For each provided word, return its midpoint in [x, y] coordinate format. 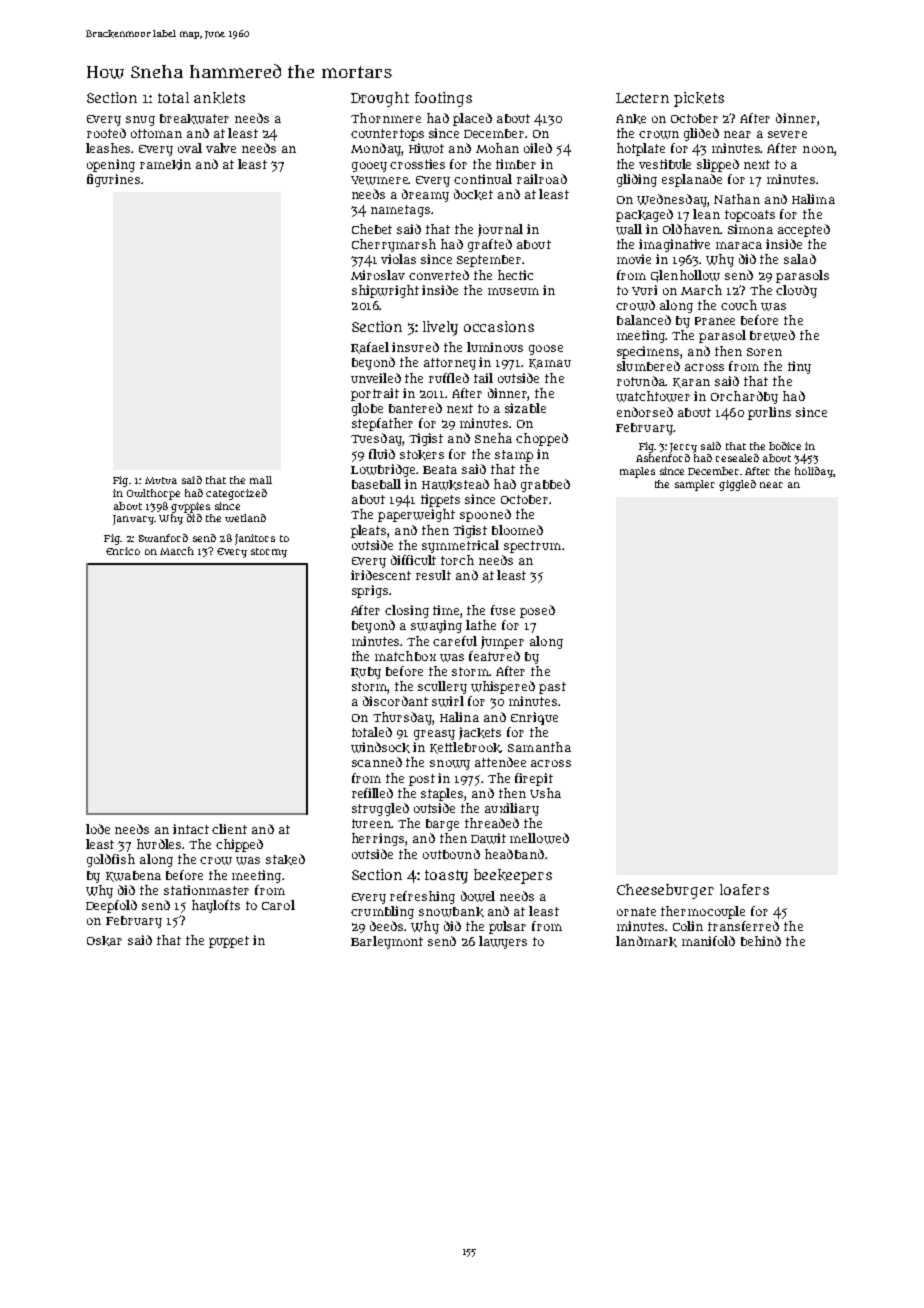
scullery [442, 687]
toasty [446, 877]
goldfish [111, 860]
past [552, 688]
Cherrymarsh [394, 245]
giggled [737, 485]
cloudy [796, 291]
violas [398, 259]
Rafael [370, 348]
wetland [245, 518]
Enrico [123, 551]
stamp [514, 456]
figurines [113, 180]
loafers [744, 889]
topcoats [750, 216]
